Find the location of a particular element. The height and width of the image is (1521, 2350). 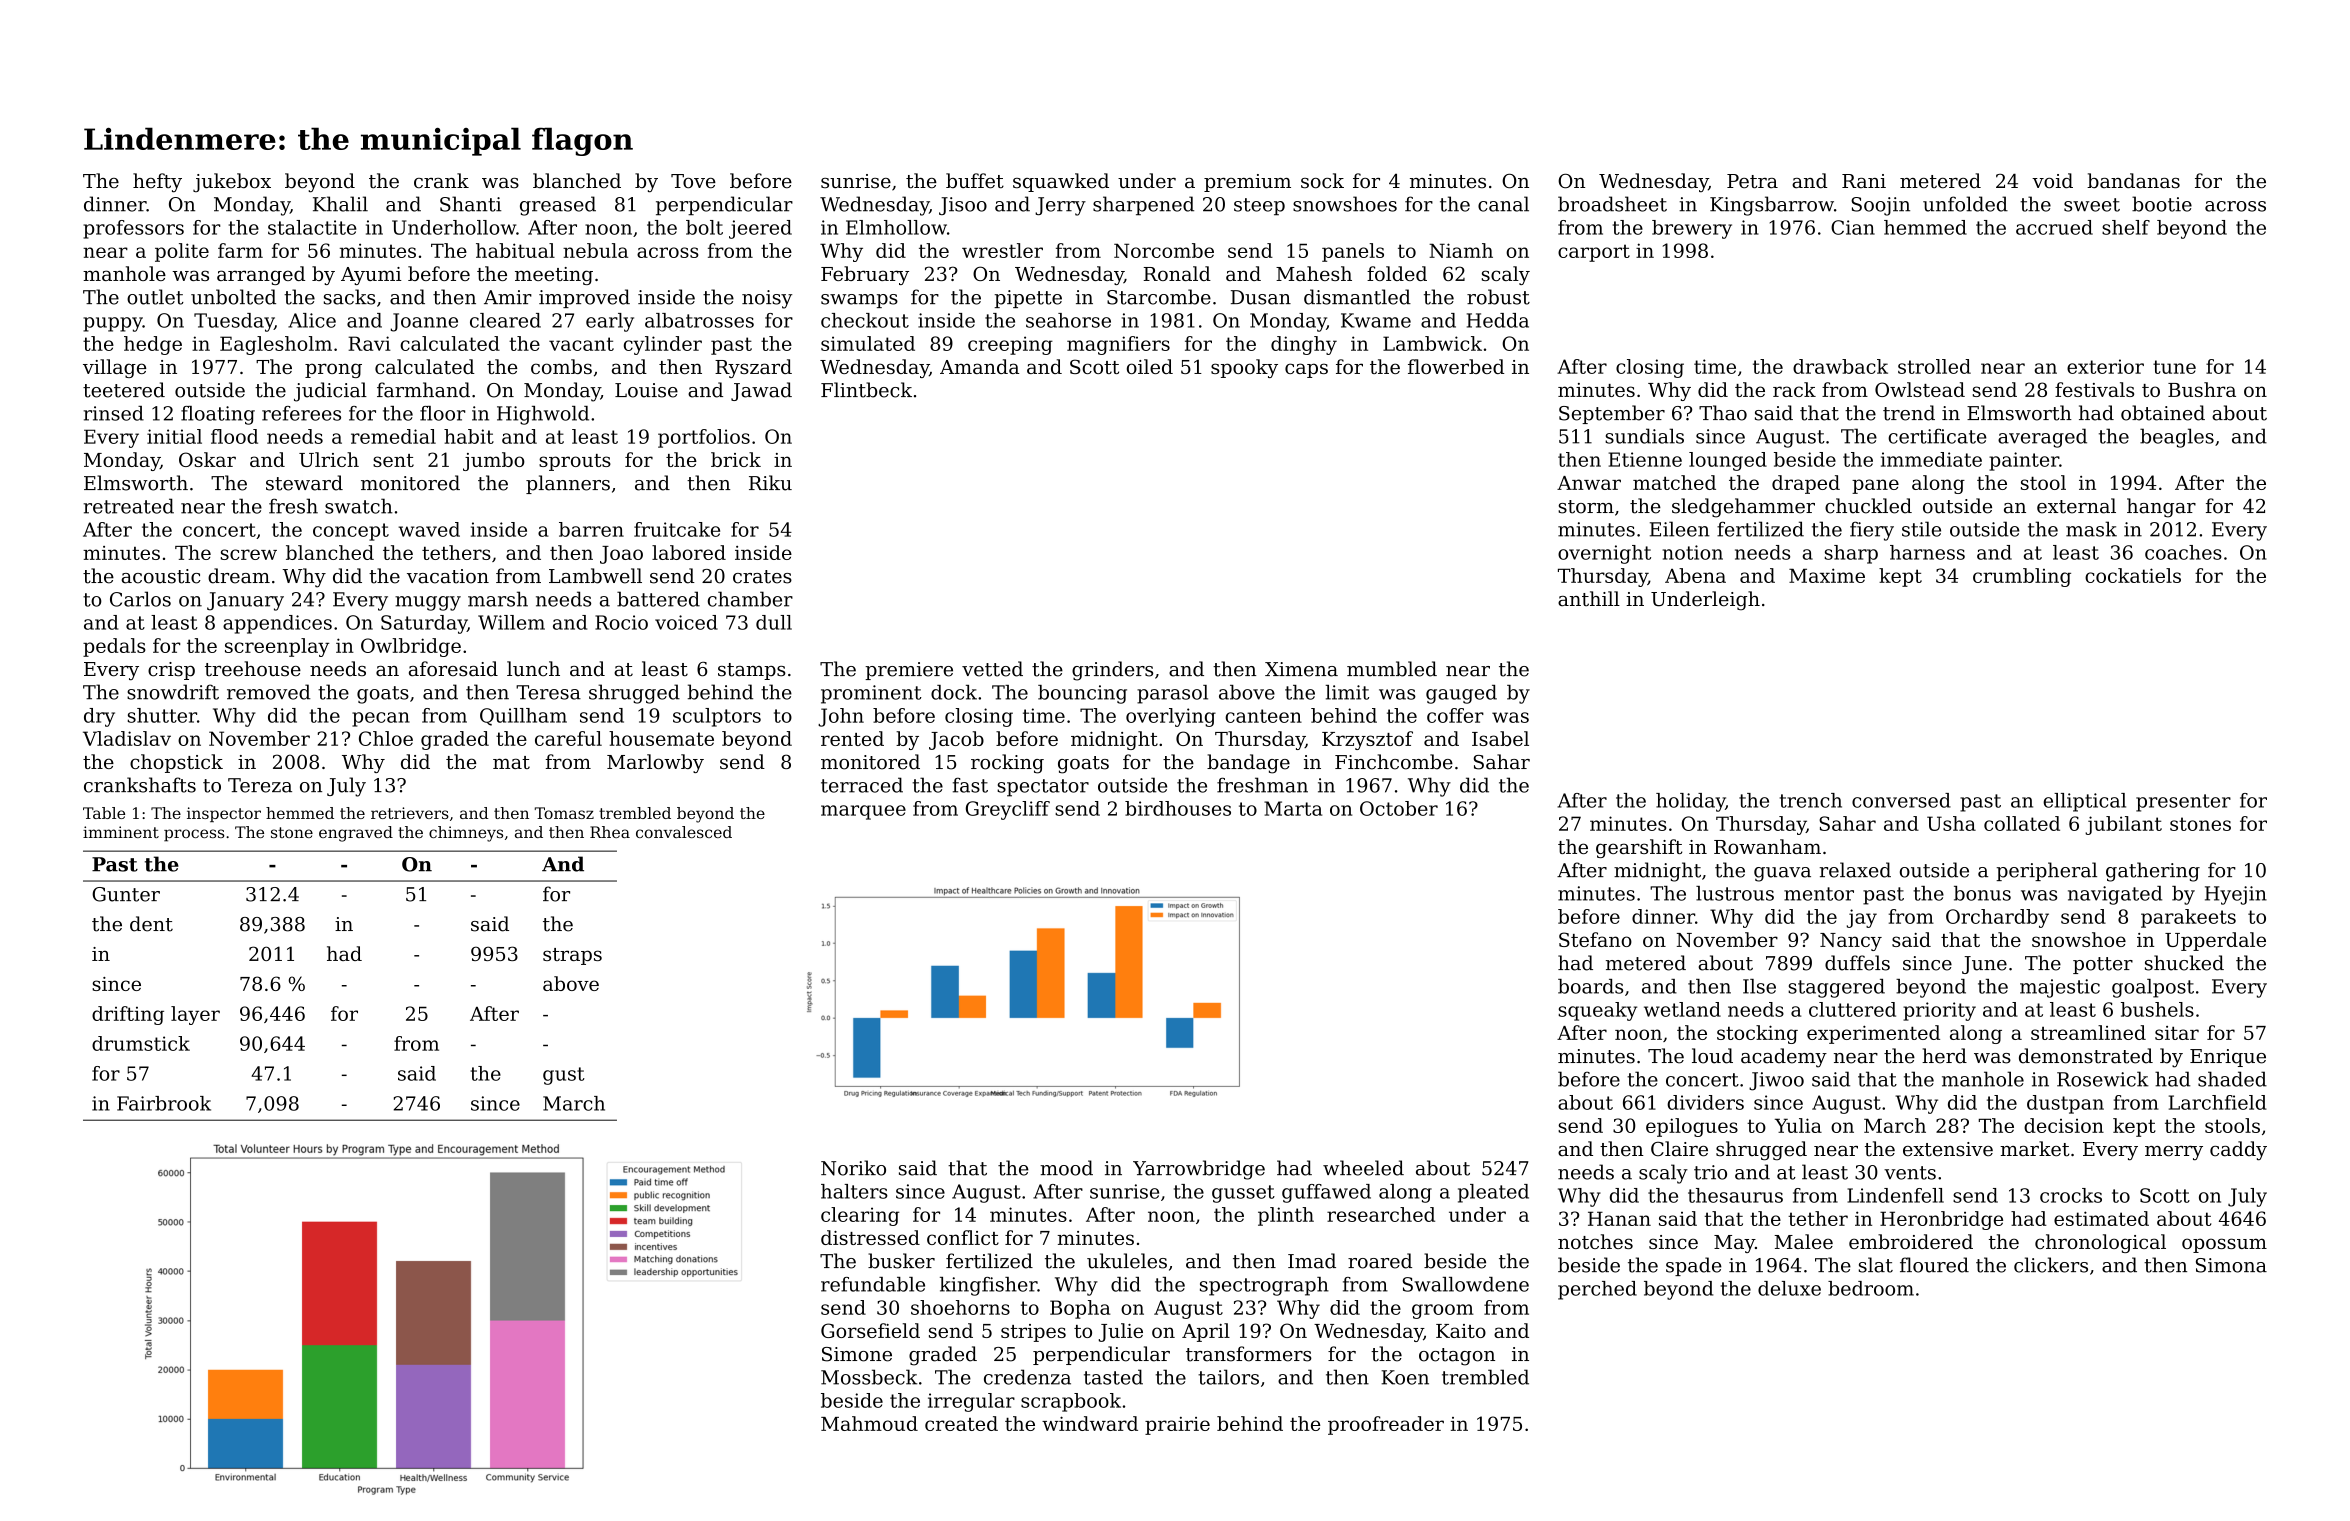

outlet is located at coordinates (155, 297).
